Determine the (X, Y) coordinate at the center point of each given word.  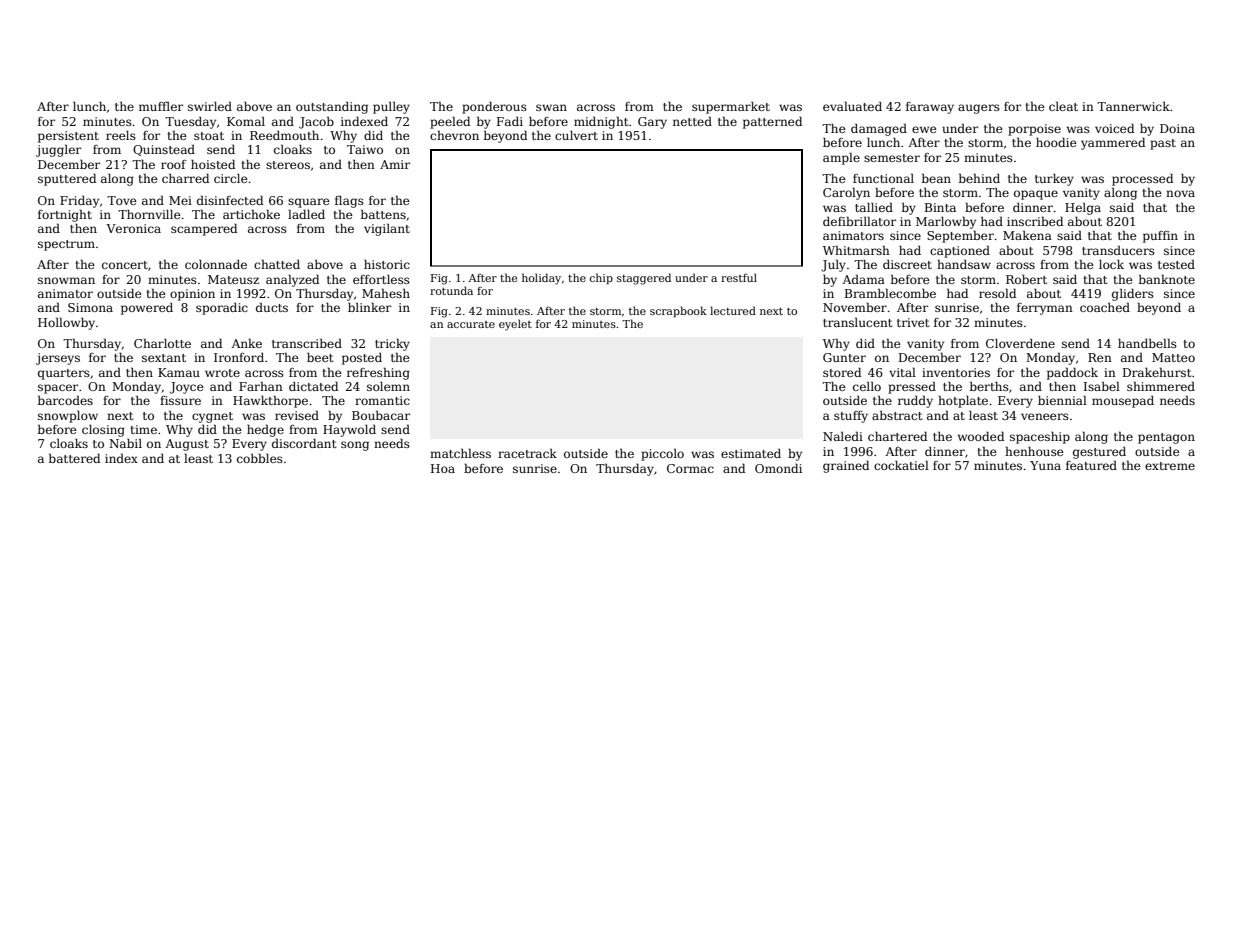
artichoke (251, 214)
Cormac (690, 468)
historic (387, 264)
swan (551, 107)
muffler (161, 106)
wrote (222, 373)
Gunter (844, 357)
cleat (1063, 106)
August (187, 445)
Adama (863, 279)
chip (601, 278)
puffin (1160, 237)
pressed (912, 387)
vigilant (387, 229)
